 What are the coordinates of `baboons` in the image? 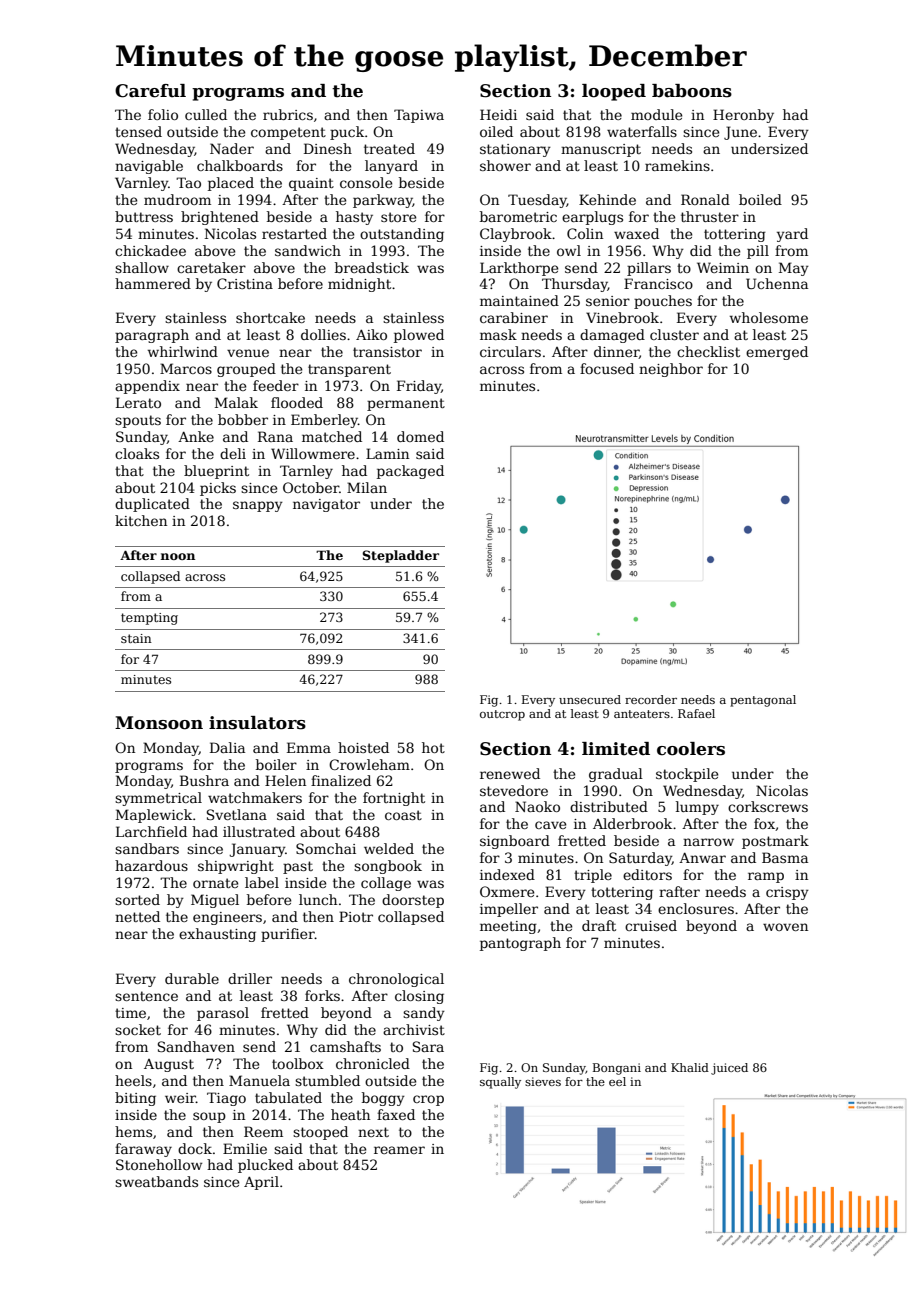 It's located at (692, 91).
